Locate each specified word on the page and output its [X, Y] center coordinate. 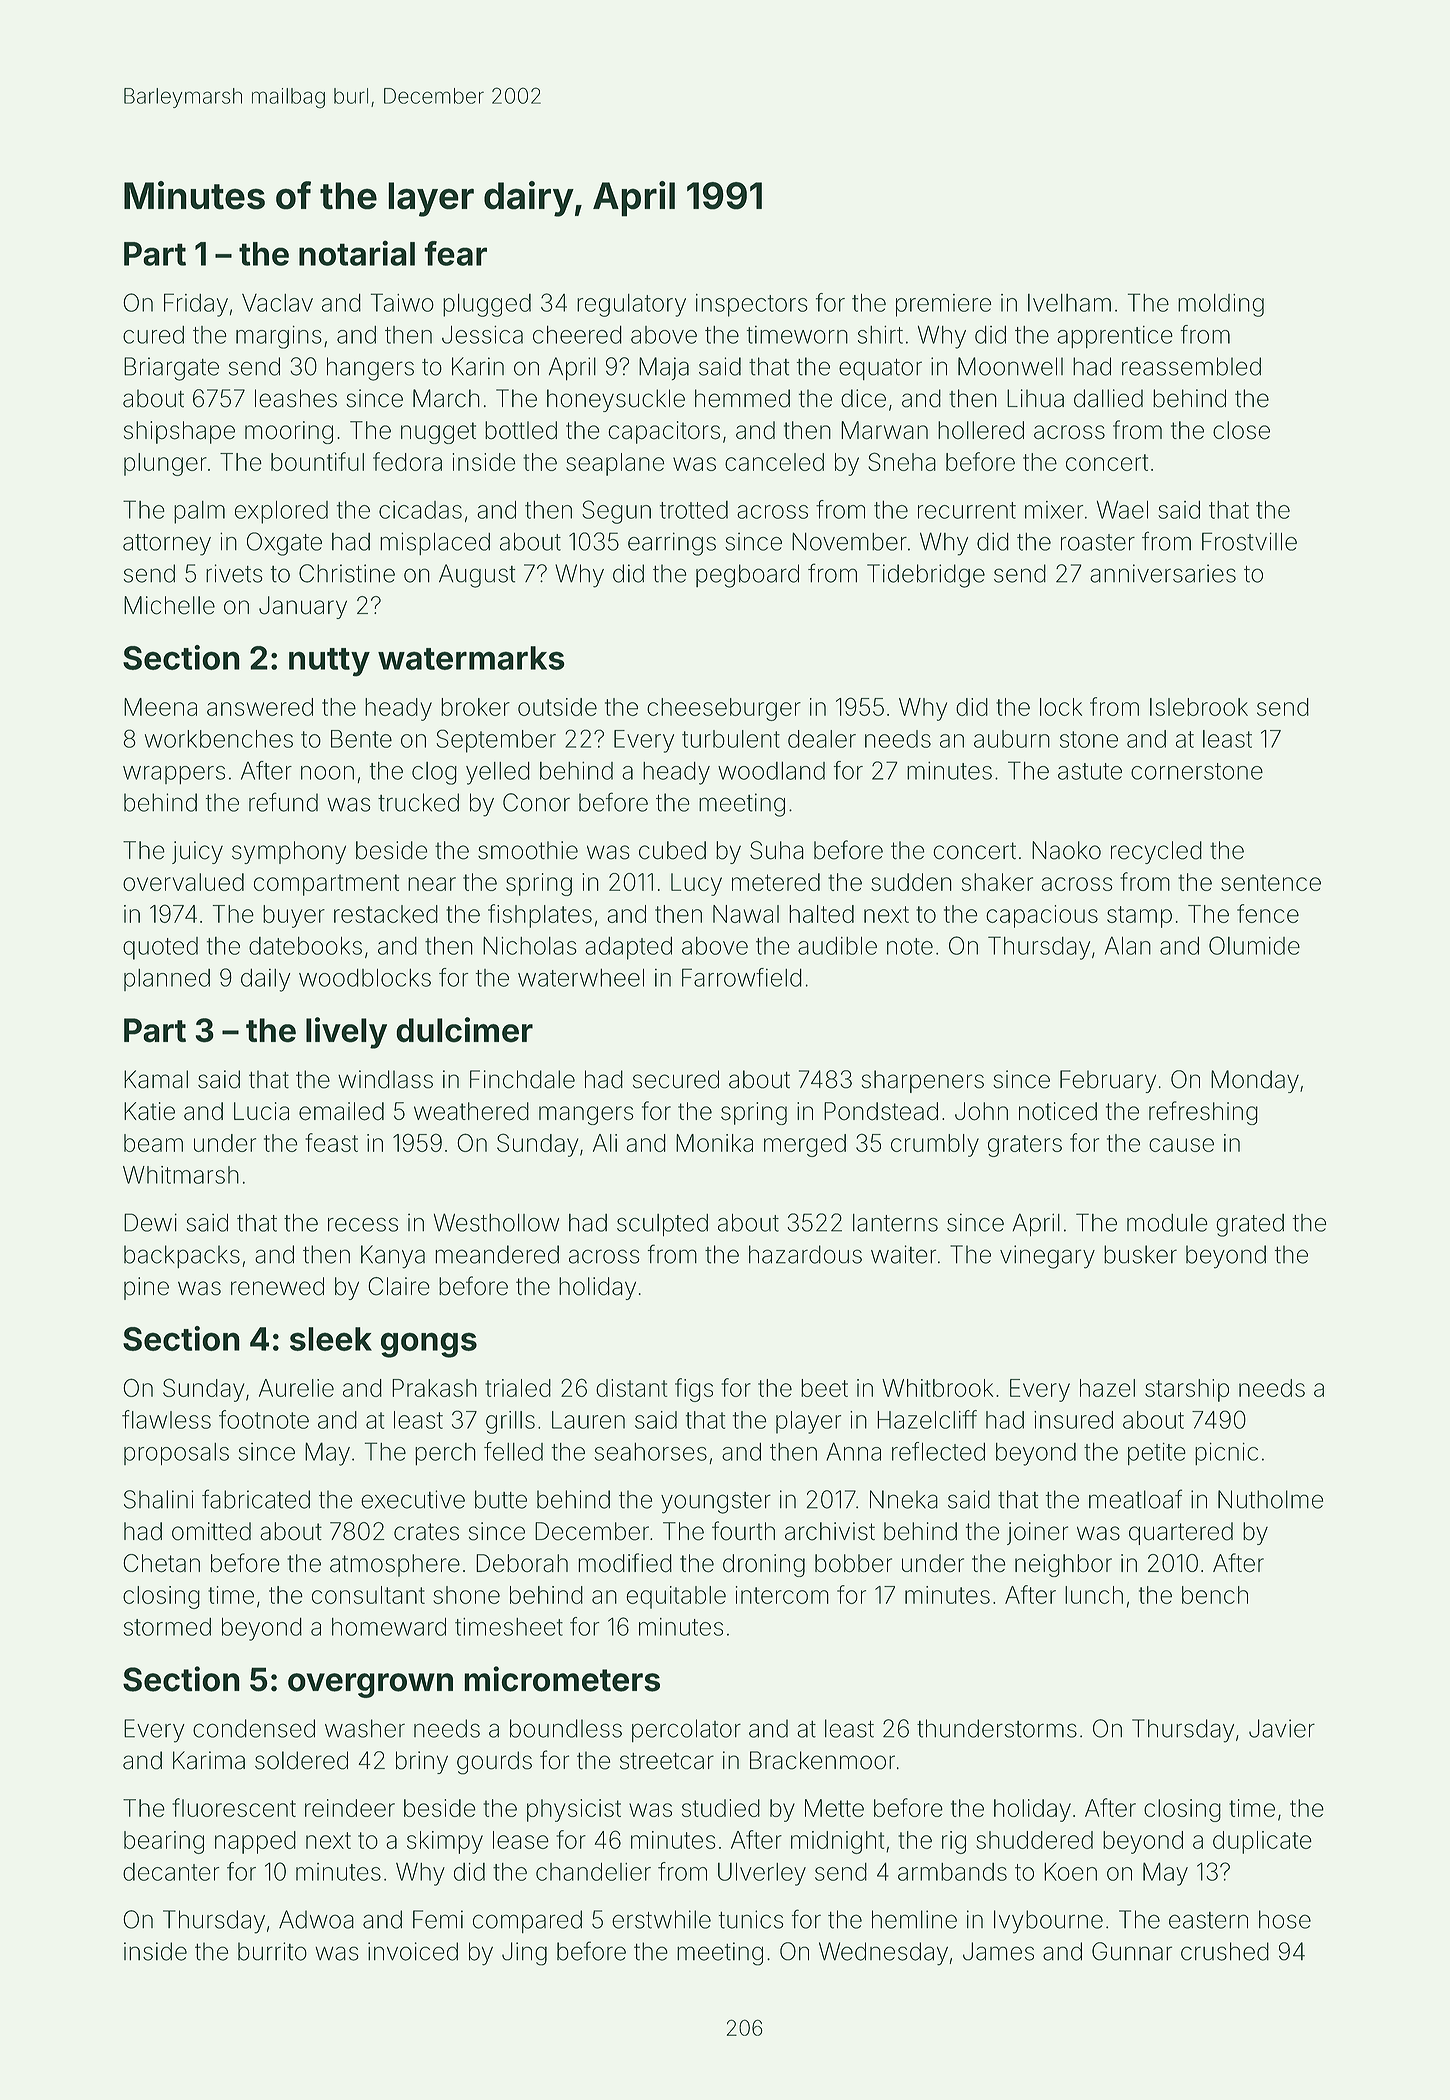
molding [1221, 305]
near [432, 884]
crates [426, 1532]
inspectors [752, 305]
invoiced [413, 1951]
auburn [1012, 739]
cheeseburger [724, 709]
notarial [357, 253]
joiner [1037, 1533]
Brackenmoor [822, 1760]
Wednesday [883, 1954]
